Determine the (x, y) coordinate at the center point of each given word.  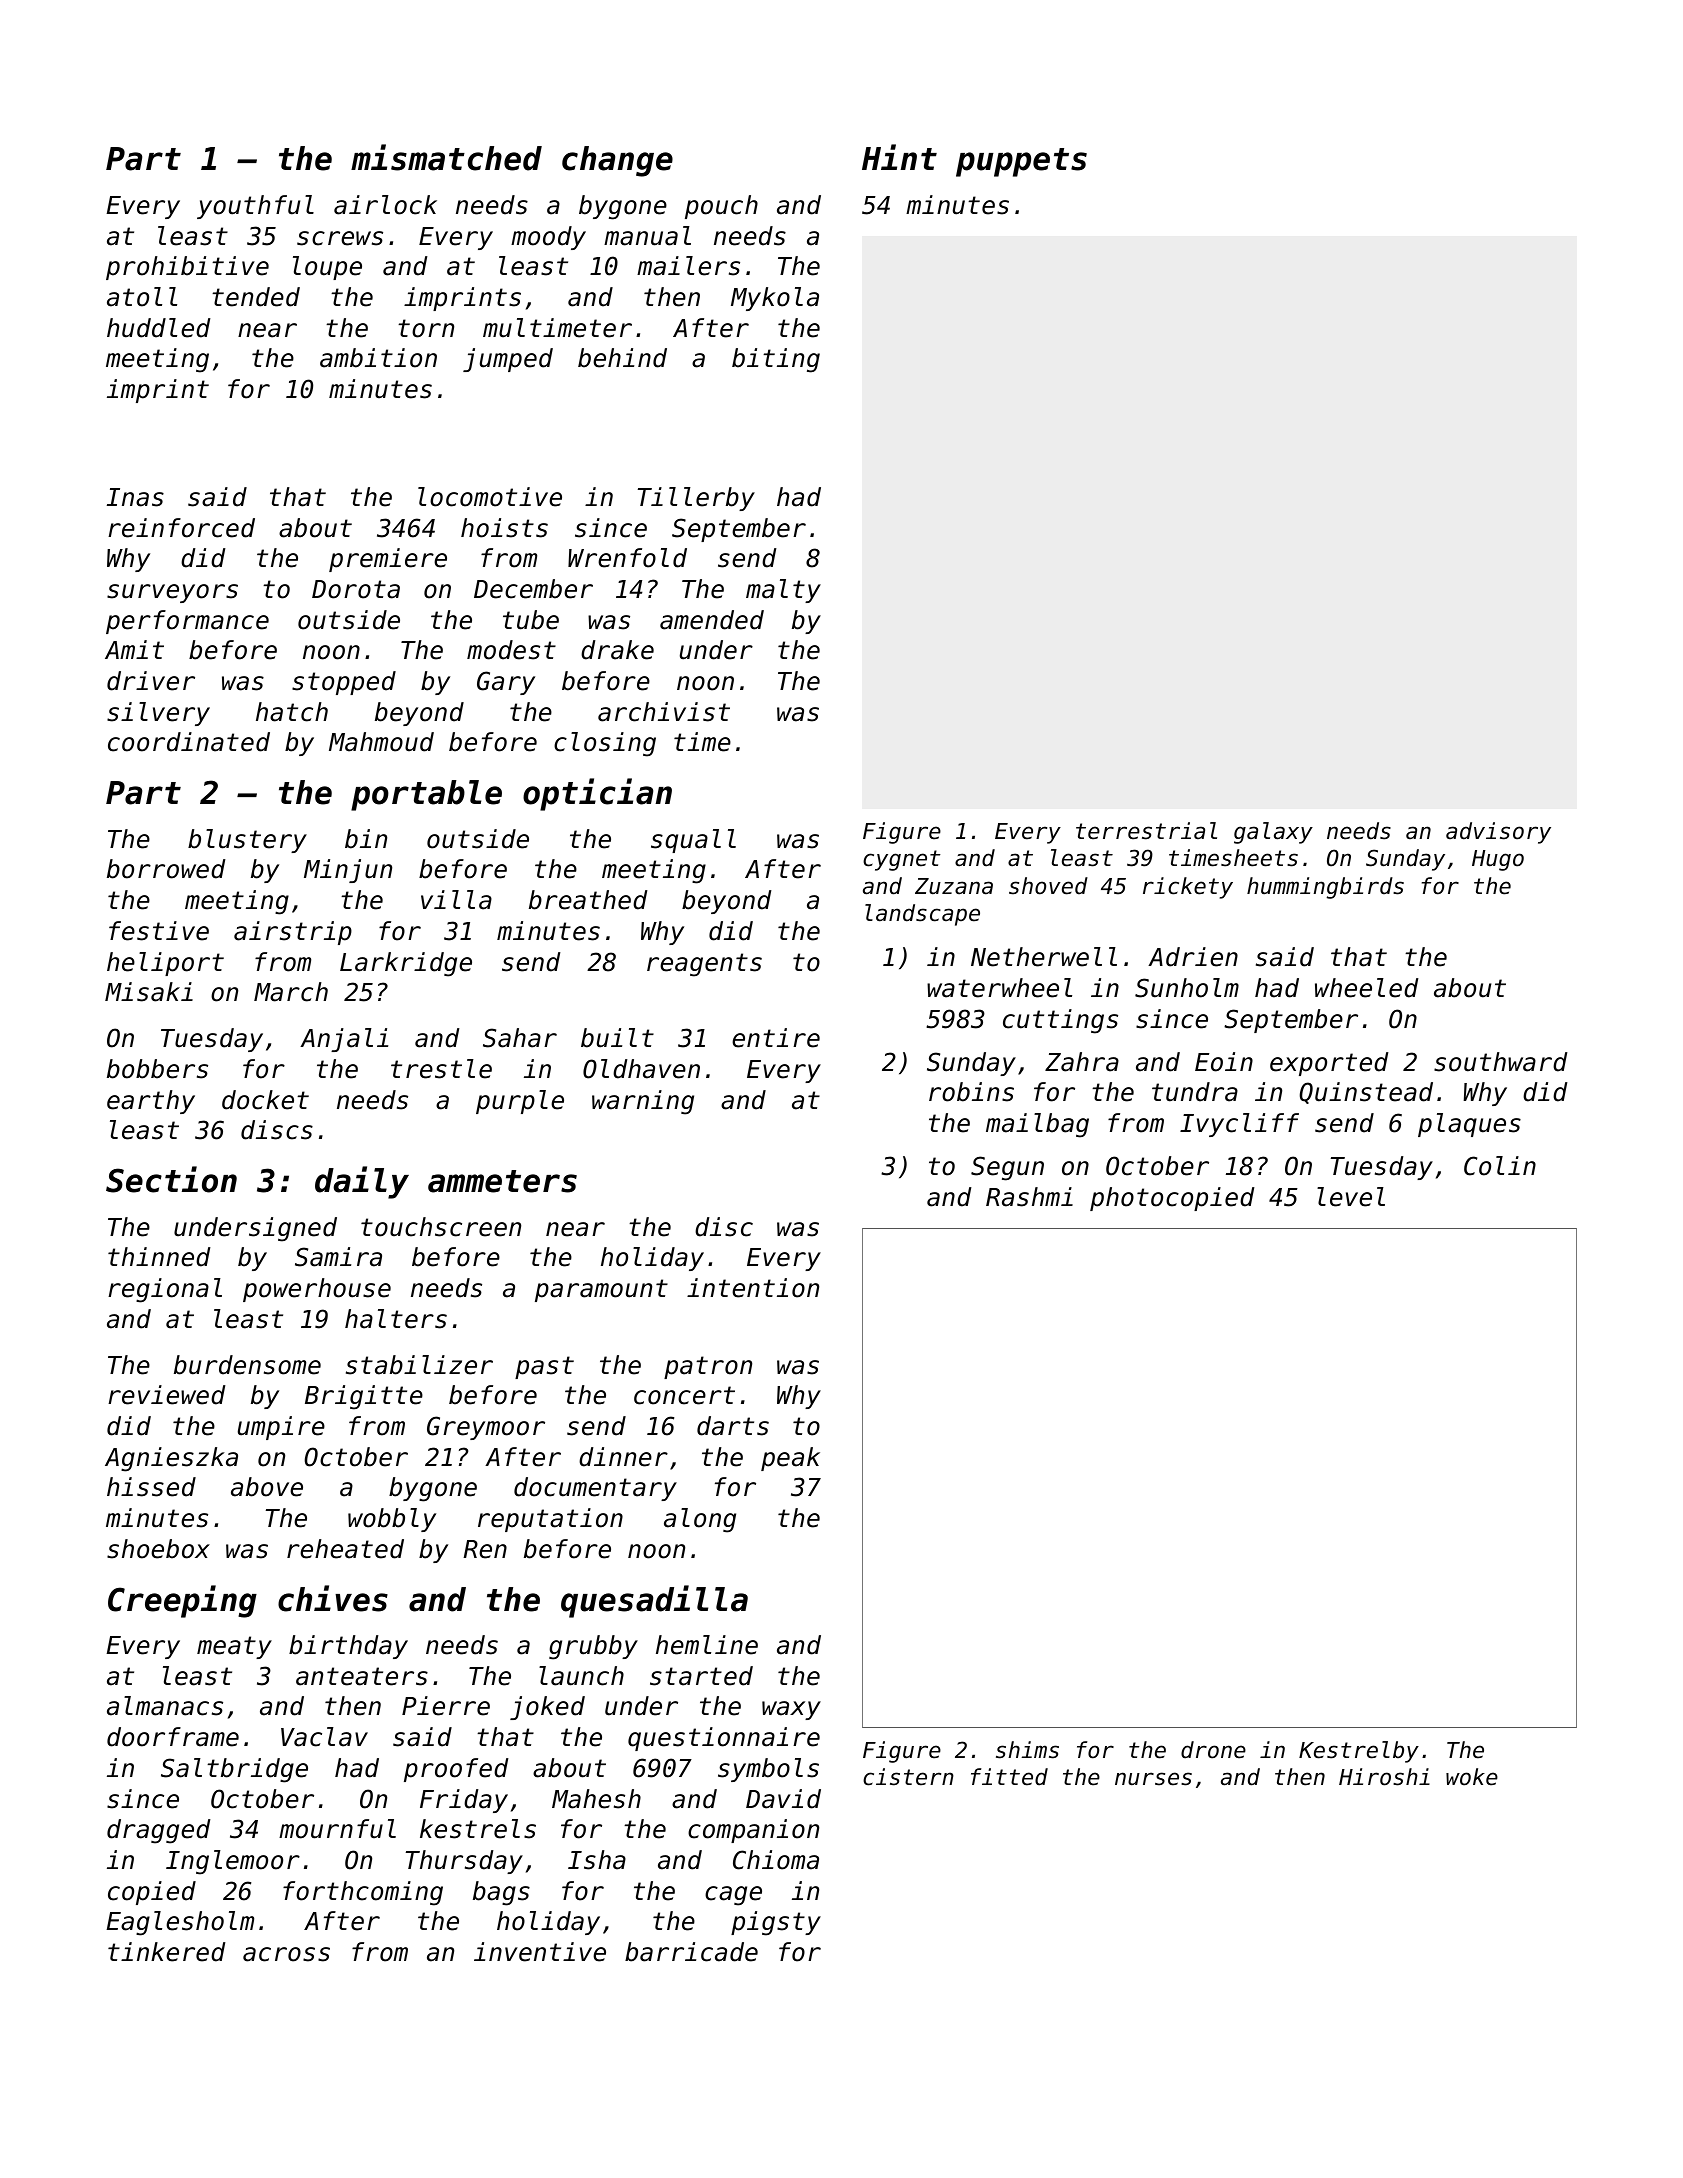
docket (265, 1100)
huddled (159, 328)
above (267, 1487)
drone (1213, 1750)
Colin (1500, 1166)
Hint (899, 157)
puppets (1021, 162)
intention (753, 1288)
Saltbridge (234, 1770)
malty (783, 591)
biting (776, 360)
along (700, 1520)
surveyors (172, 593)
